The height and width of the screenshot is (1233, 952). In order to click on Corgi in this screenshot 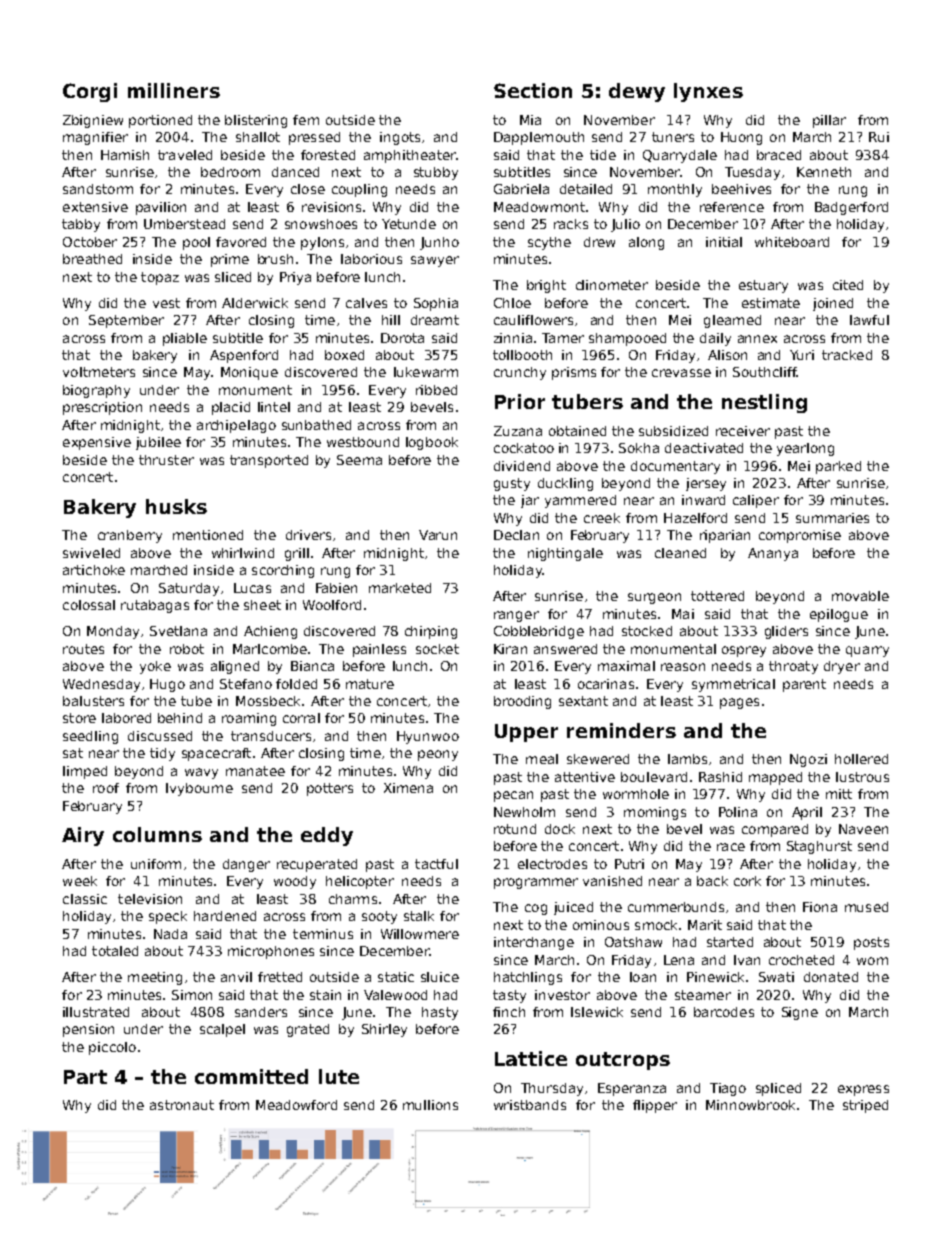, I will do `click(90, 92)`.
